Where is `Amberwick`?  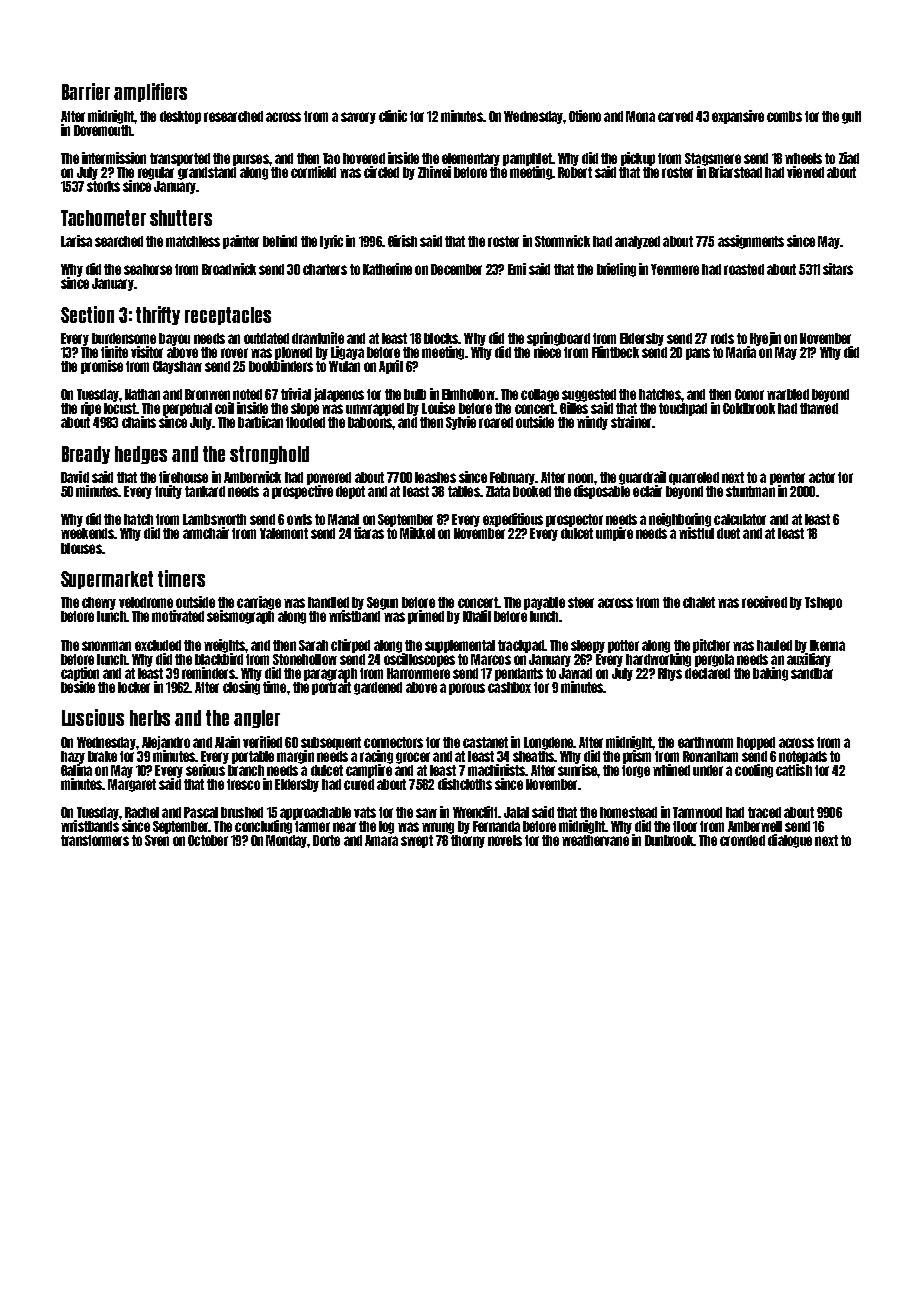
Amberwick is located at coordinates (252, 477).
